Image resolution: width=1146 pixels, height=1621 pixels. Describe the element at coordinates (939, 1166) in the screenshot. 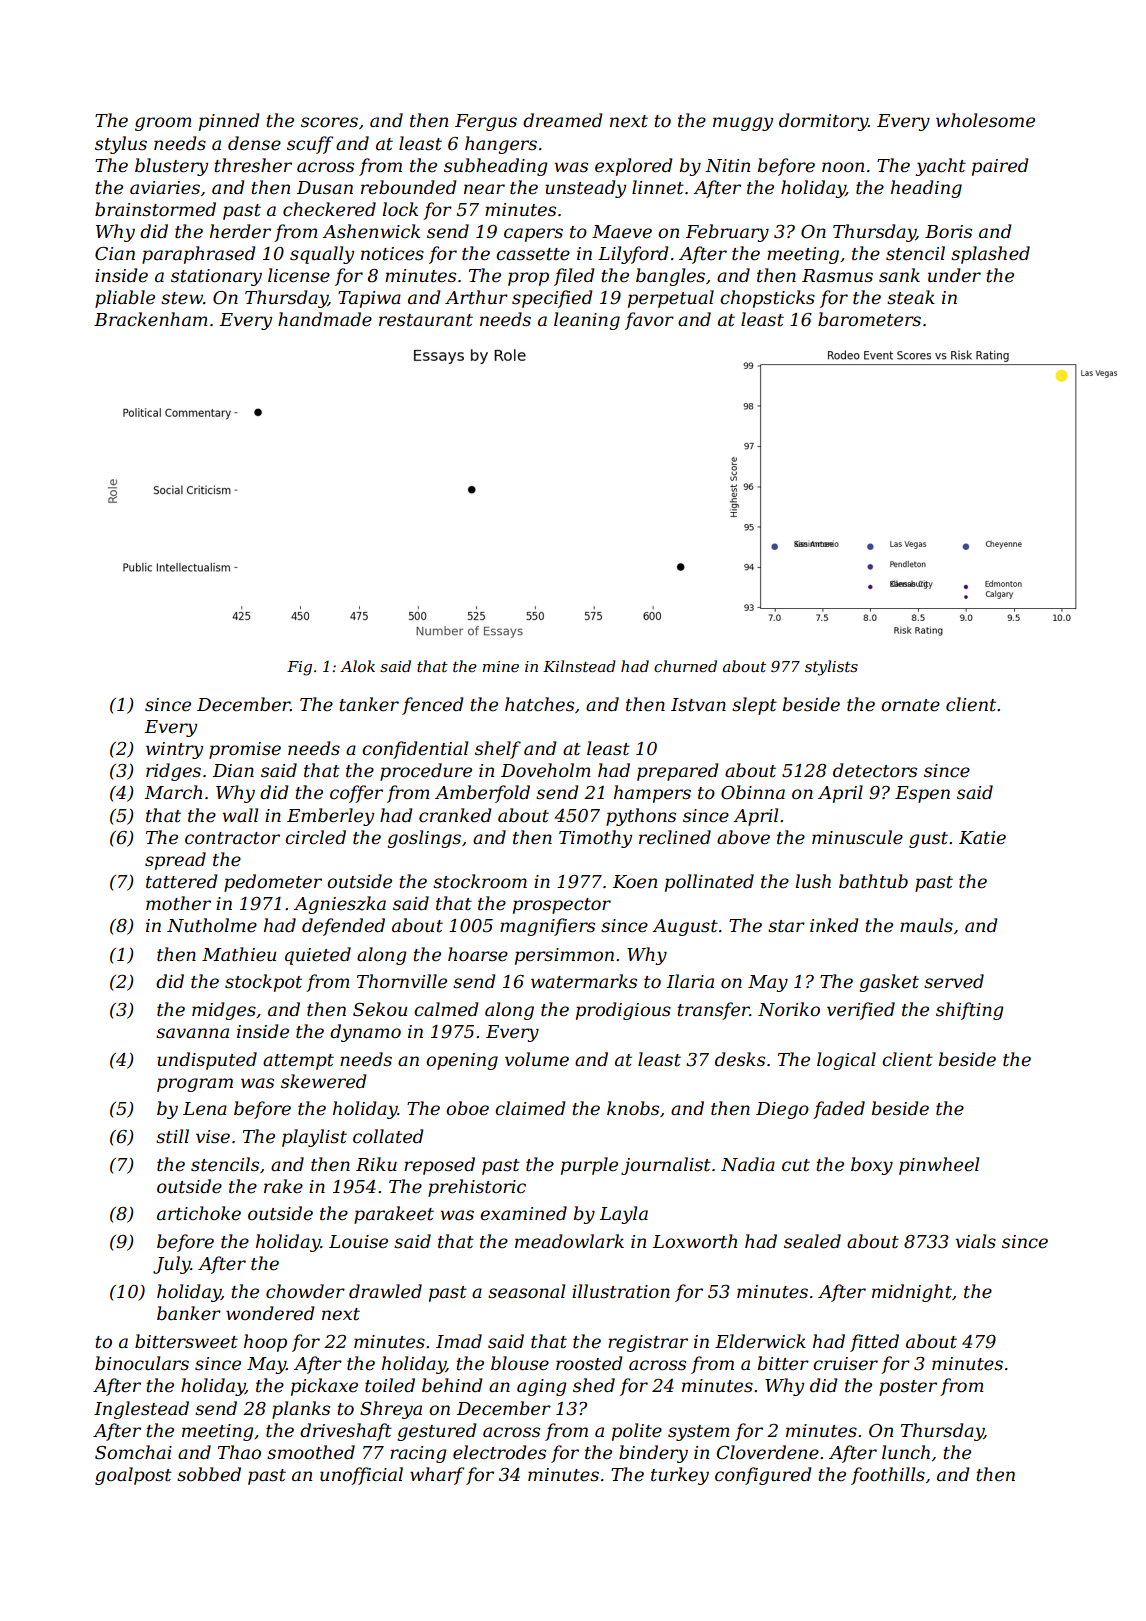

I see `pinwheel` at that location.
